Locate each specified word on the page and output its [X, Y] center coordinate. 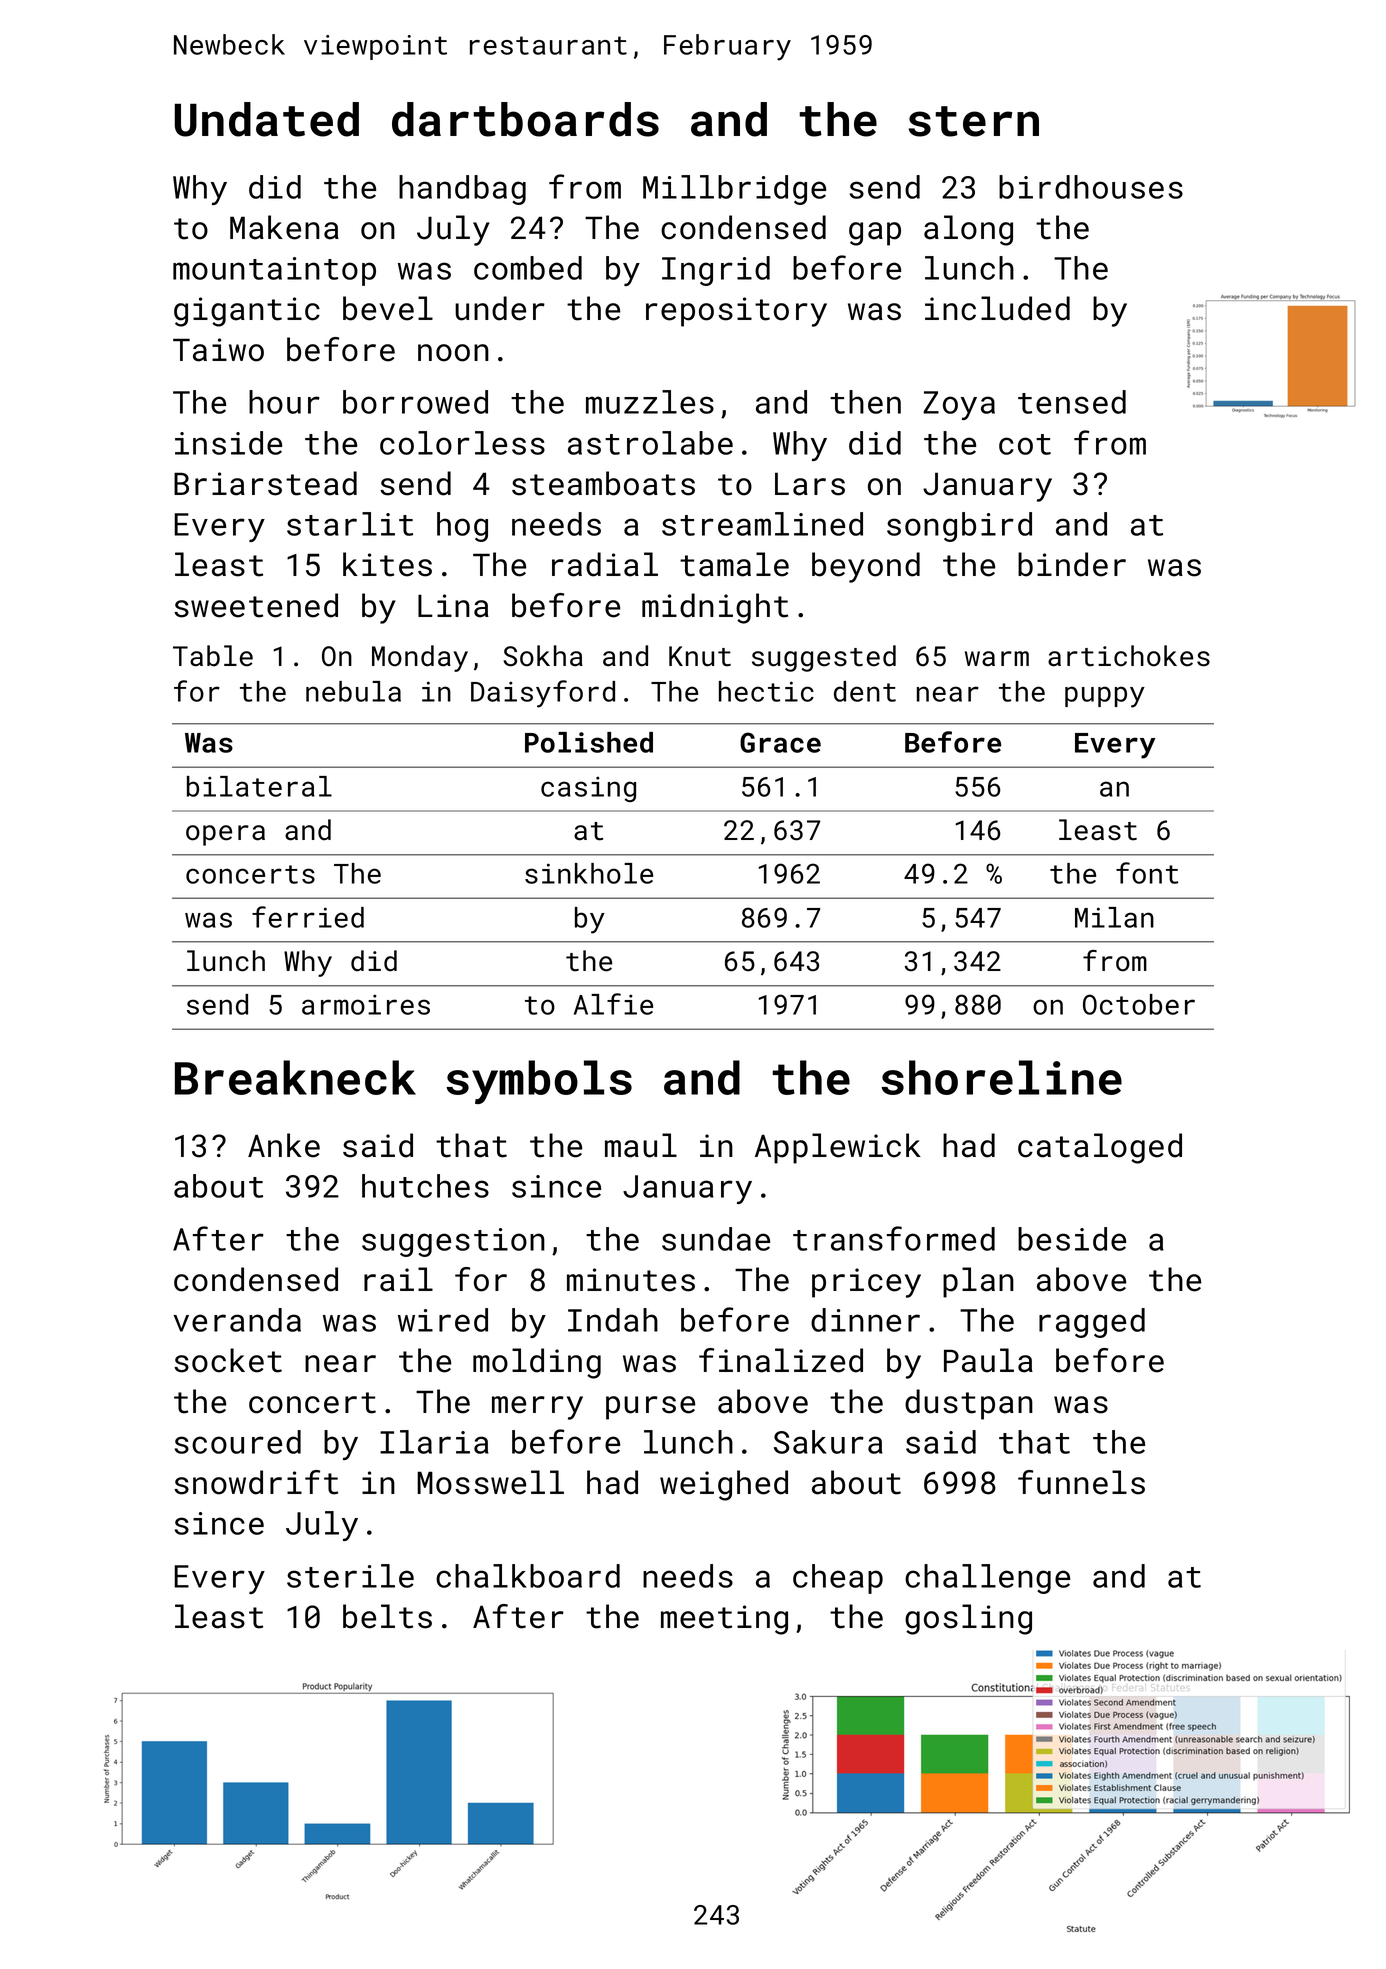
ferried [308, 917]
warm [997, 659]
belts [387, 1616]
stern [974, 121]
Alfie [613, 1004]
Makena [284, 227]
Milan [1114, 917]
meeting [724, 1620]
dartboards [525, 119]
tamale [734, 564]
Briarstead [265, 483]
